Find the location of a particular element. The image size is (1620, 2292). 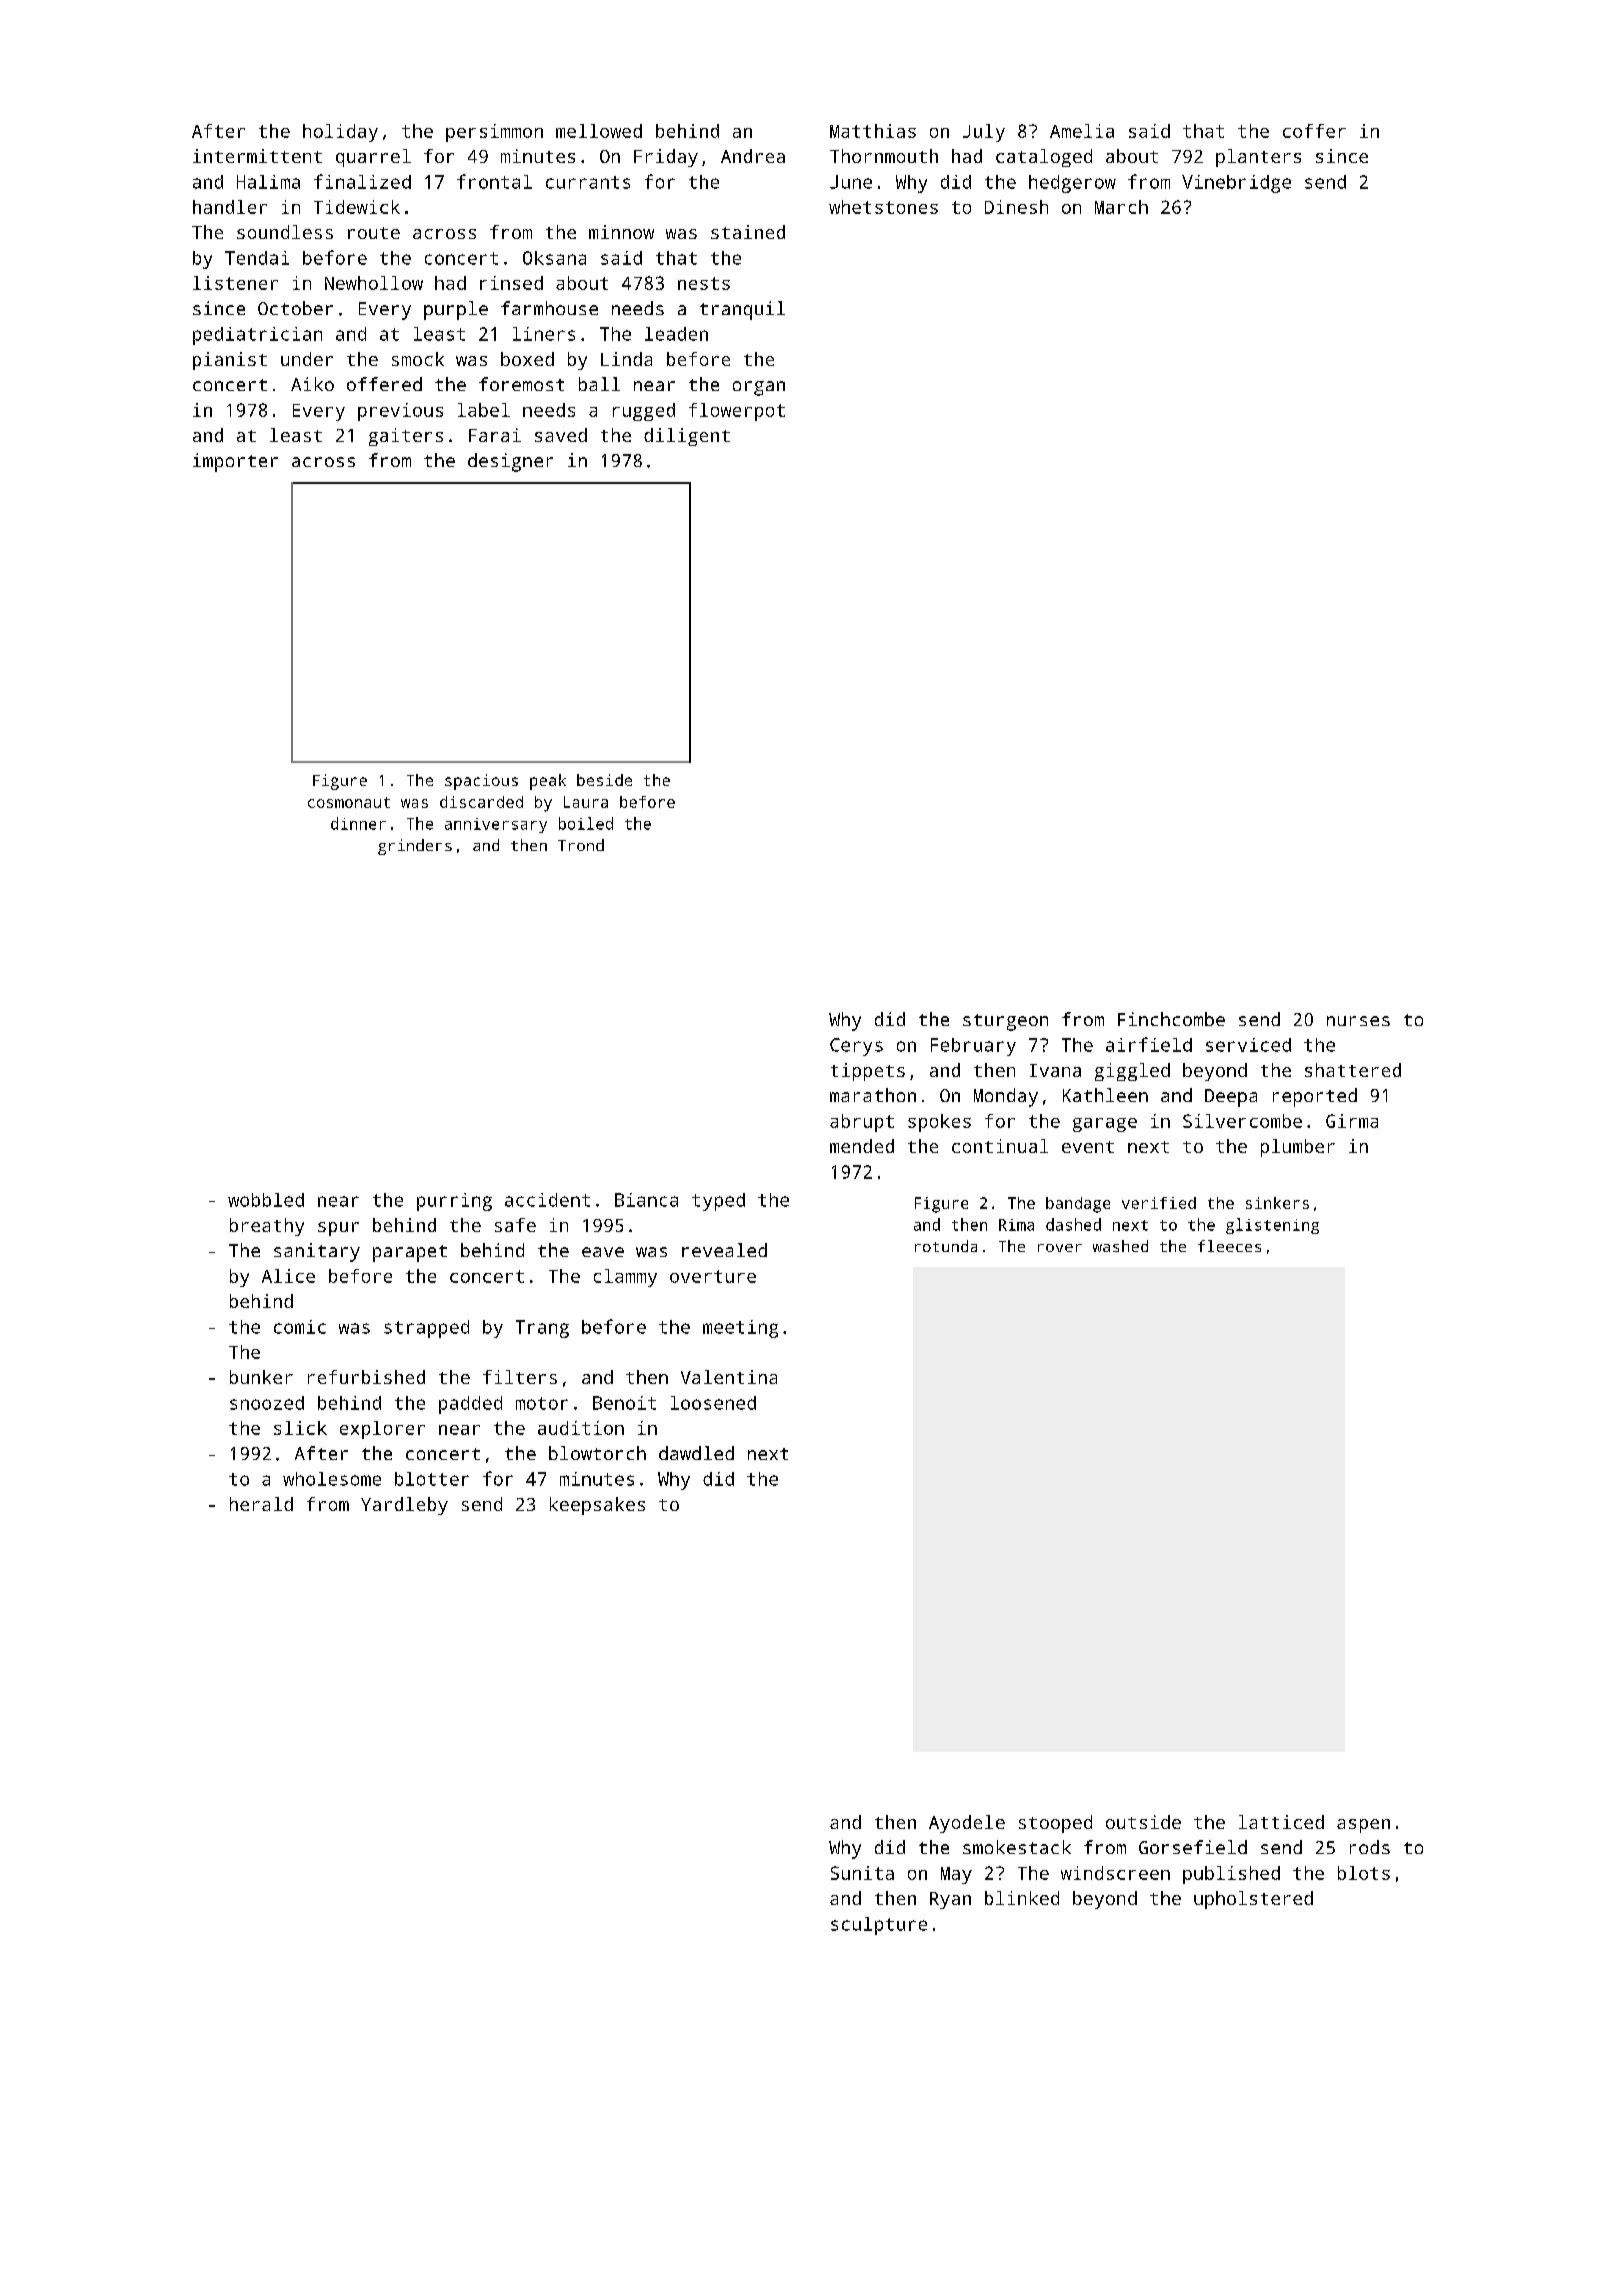

Matthias is located at coordinates (873, 131).
